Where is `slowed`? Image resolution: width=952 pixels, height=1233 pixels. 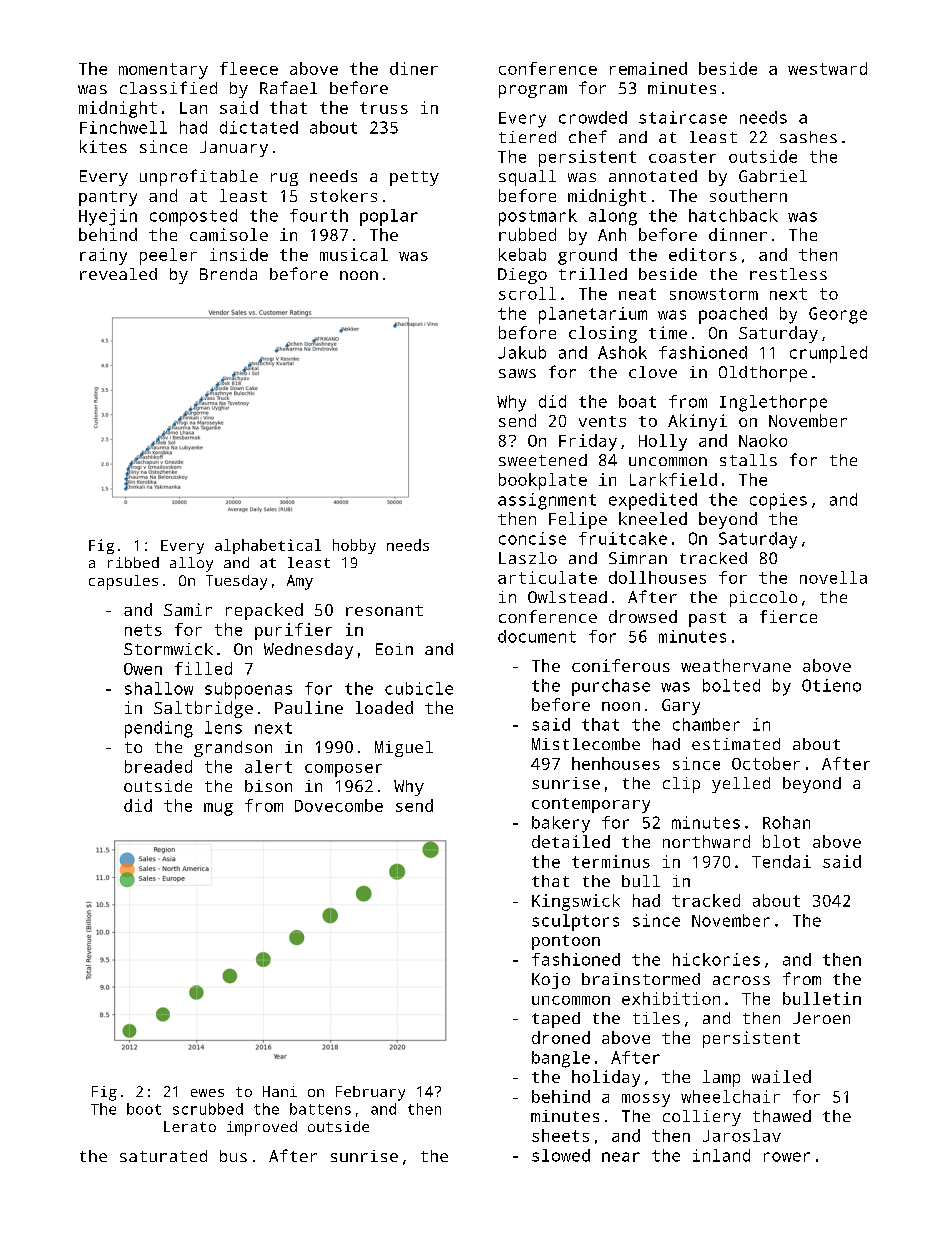 slowed is located at coordinates (561, 1155).
